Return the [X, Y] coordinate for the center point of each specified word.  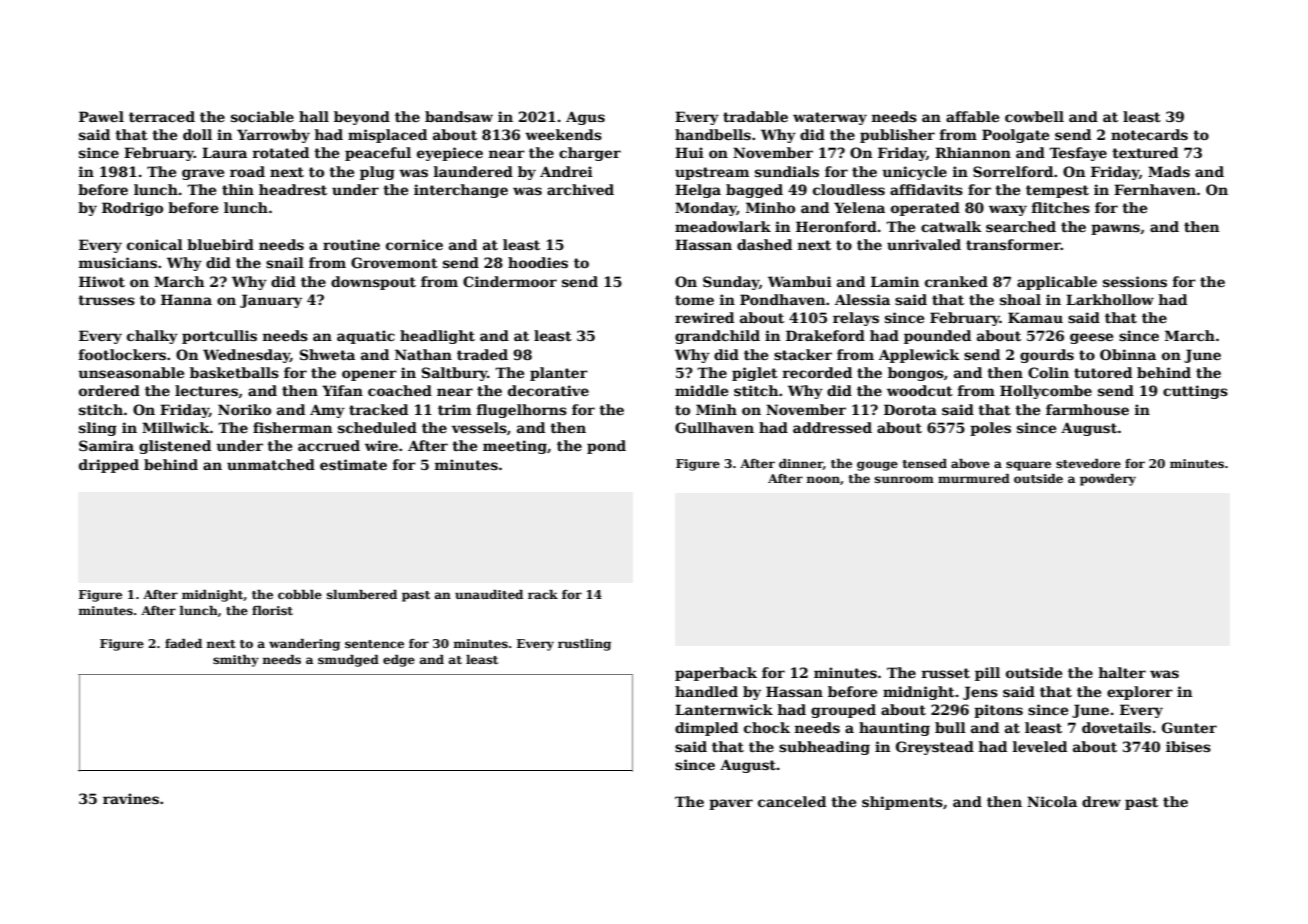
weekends [563, 134]
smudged [348, 661]
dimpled [706, 729]
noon [823, 479]
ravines [131, 798]
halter [1122, 672]
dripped [109, 466]
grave [203, 174]
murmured [974, 478]
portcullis [219, 337]
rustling [584, 645]
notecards [1149, 134]
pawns [1115, 229]
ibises [1188, 746]
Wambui [800, 281]
